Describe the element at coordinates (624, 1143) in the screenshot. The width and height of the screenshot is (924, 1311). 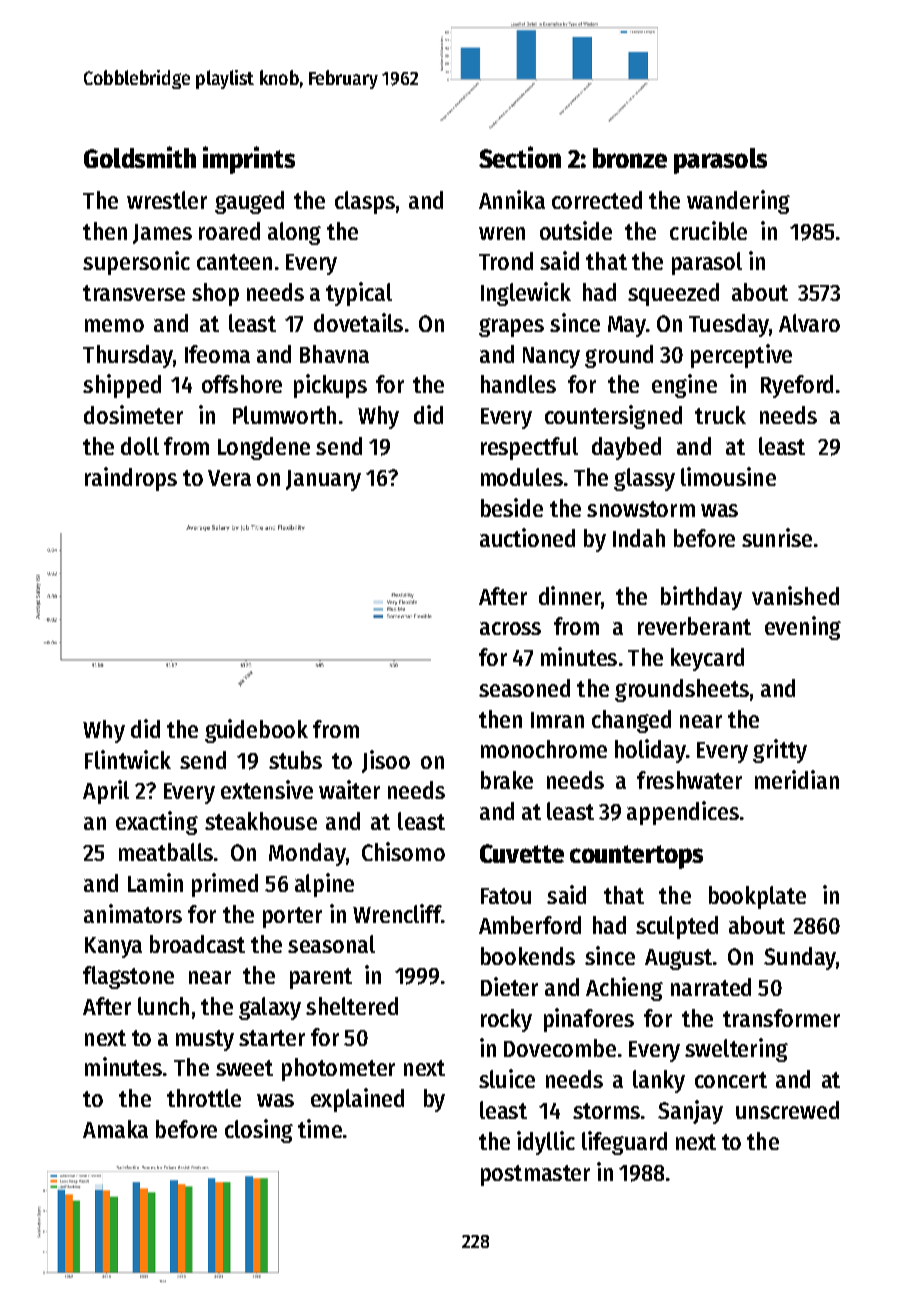
I see `lifeguard` at that location.
